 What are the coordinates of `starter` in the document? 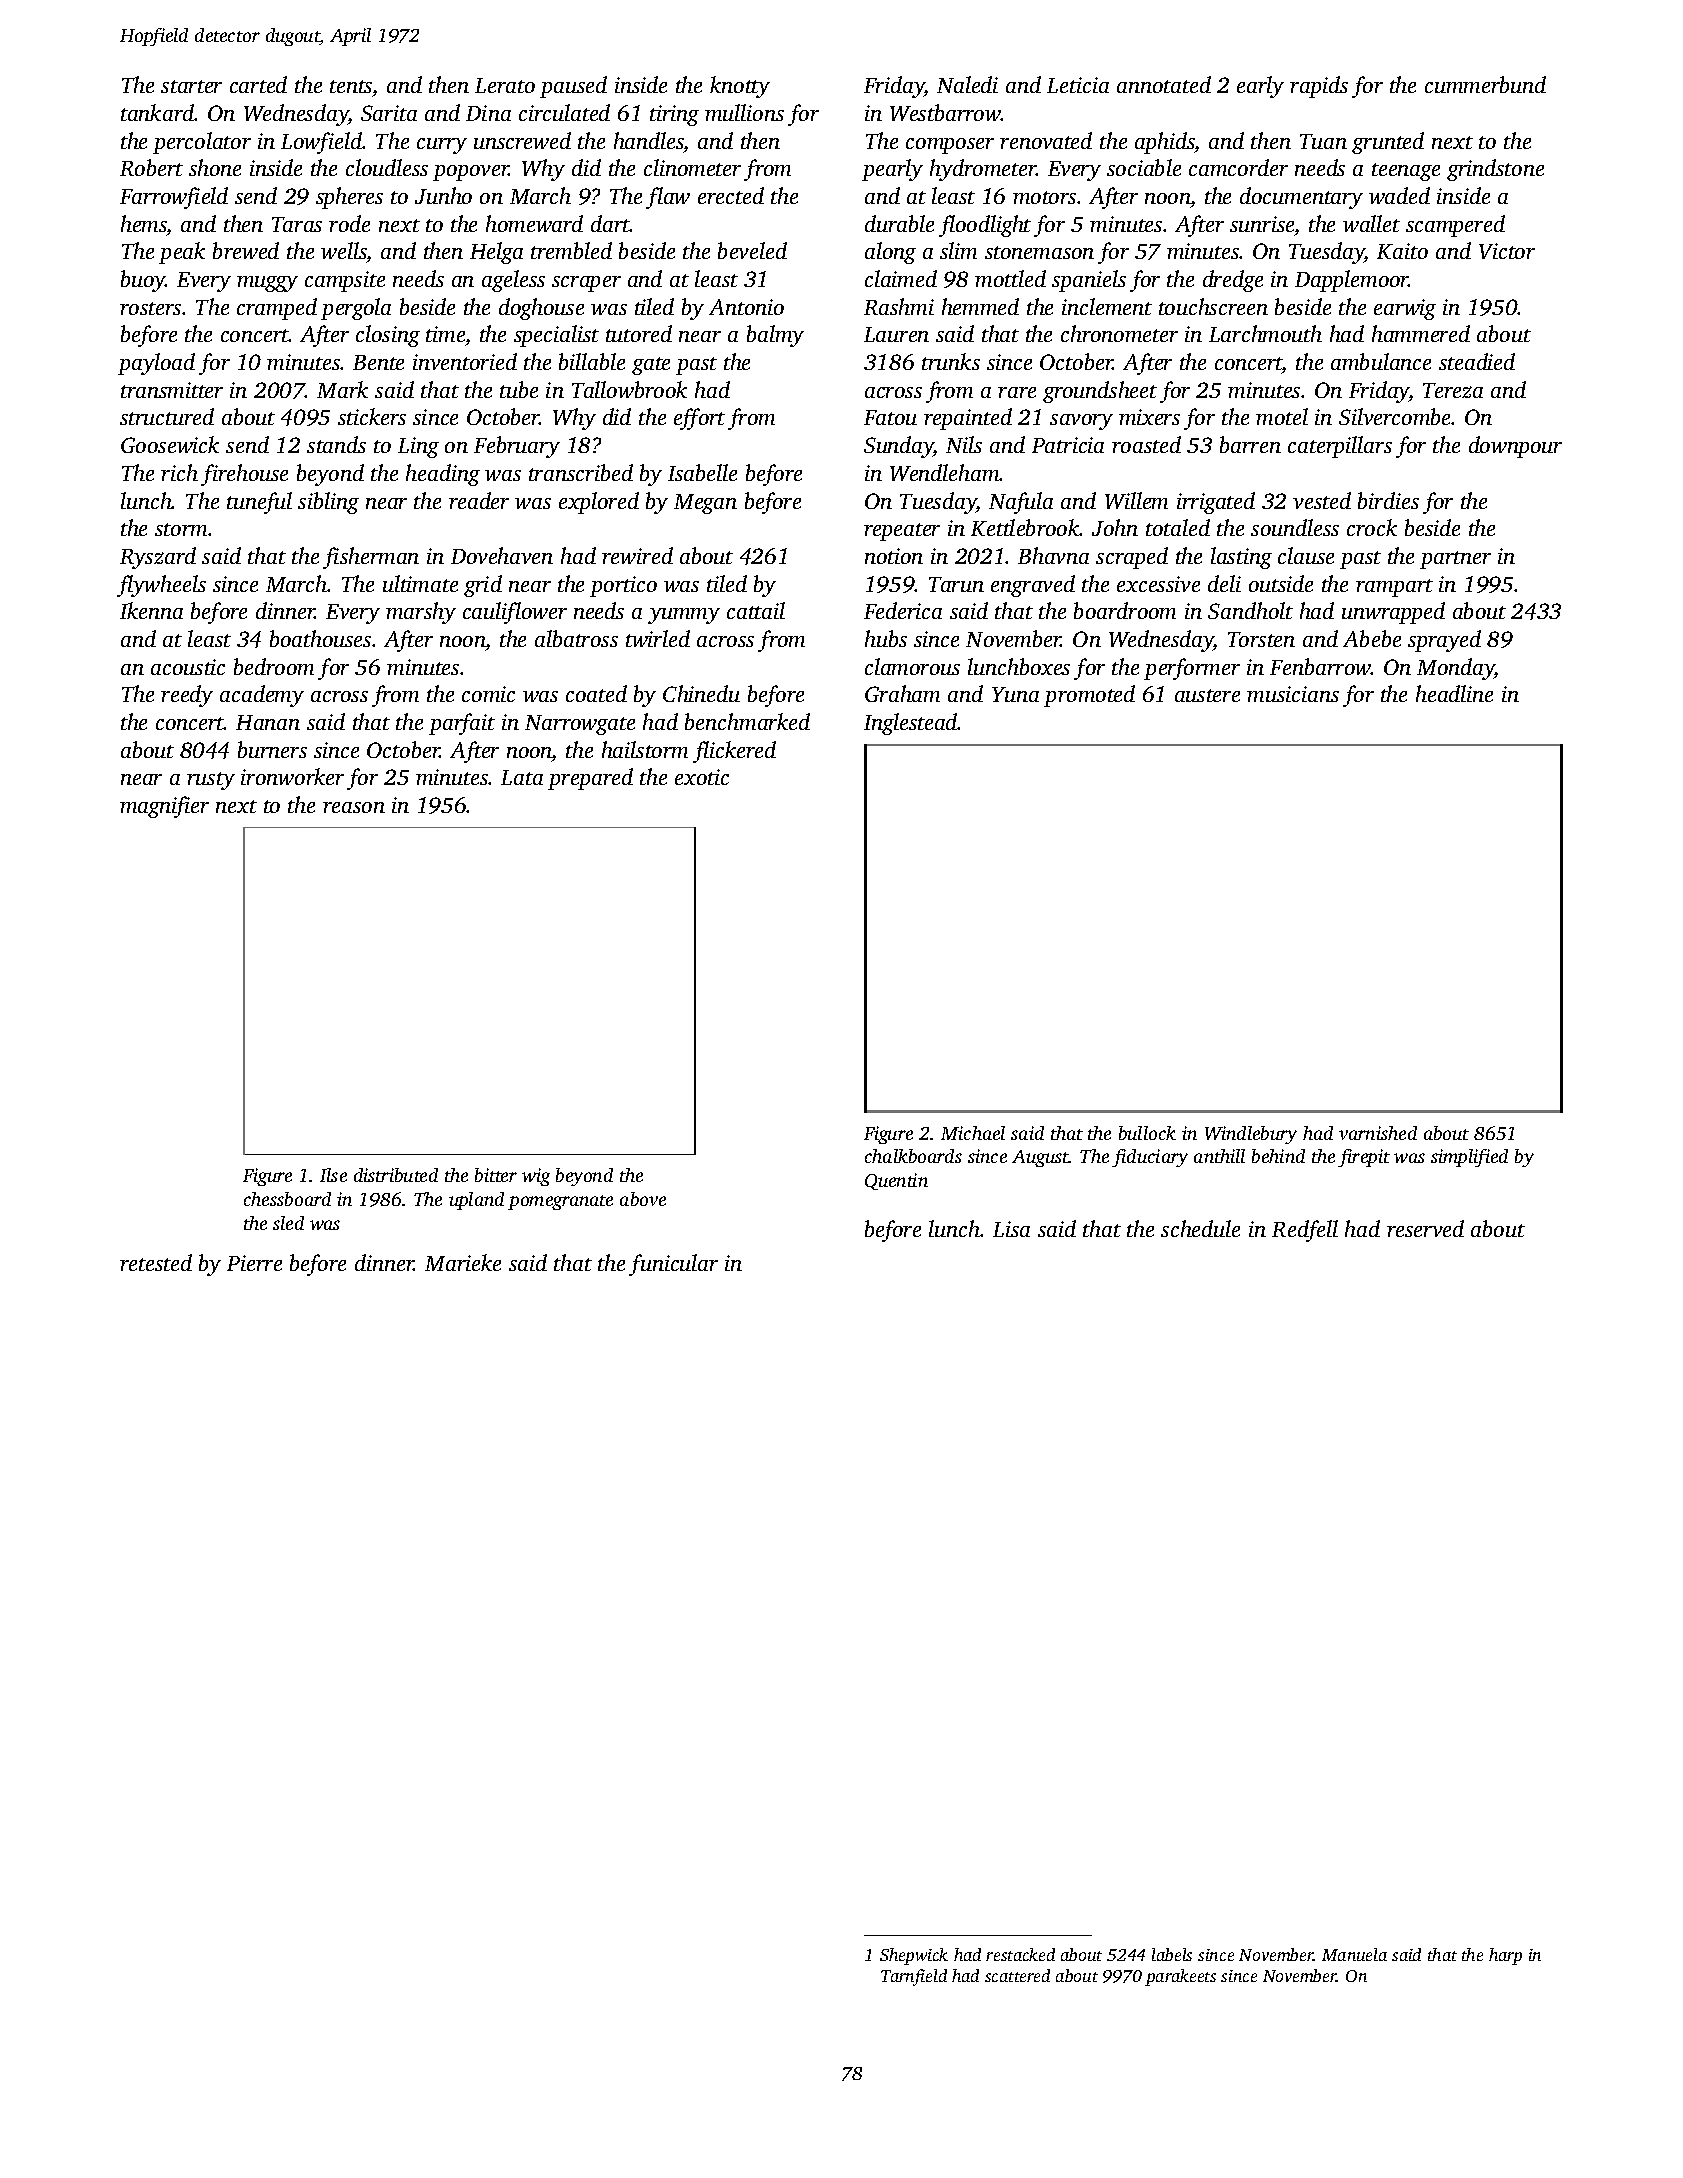 It's located at (191, 86).
